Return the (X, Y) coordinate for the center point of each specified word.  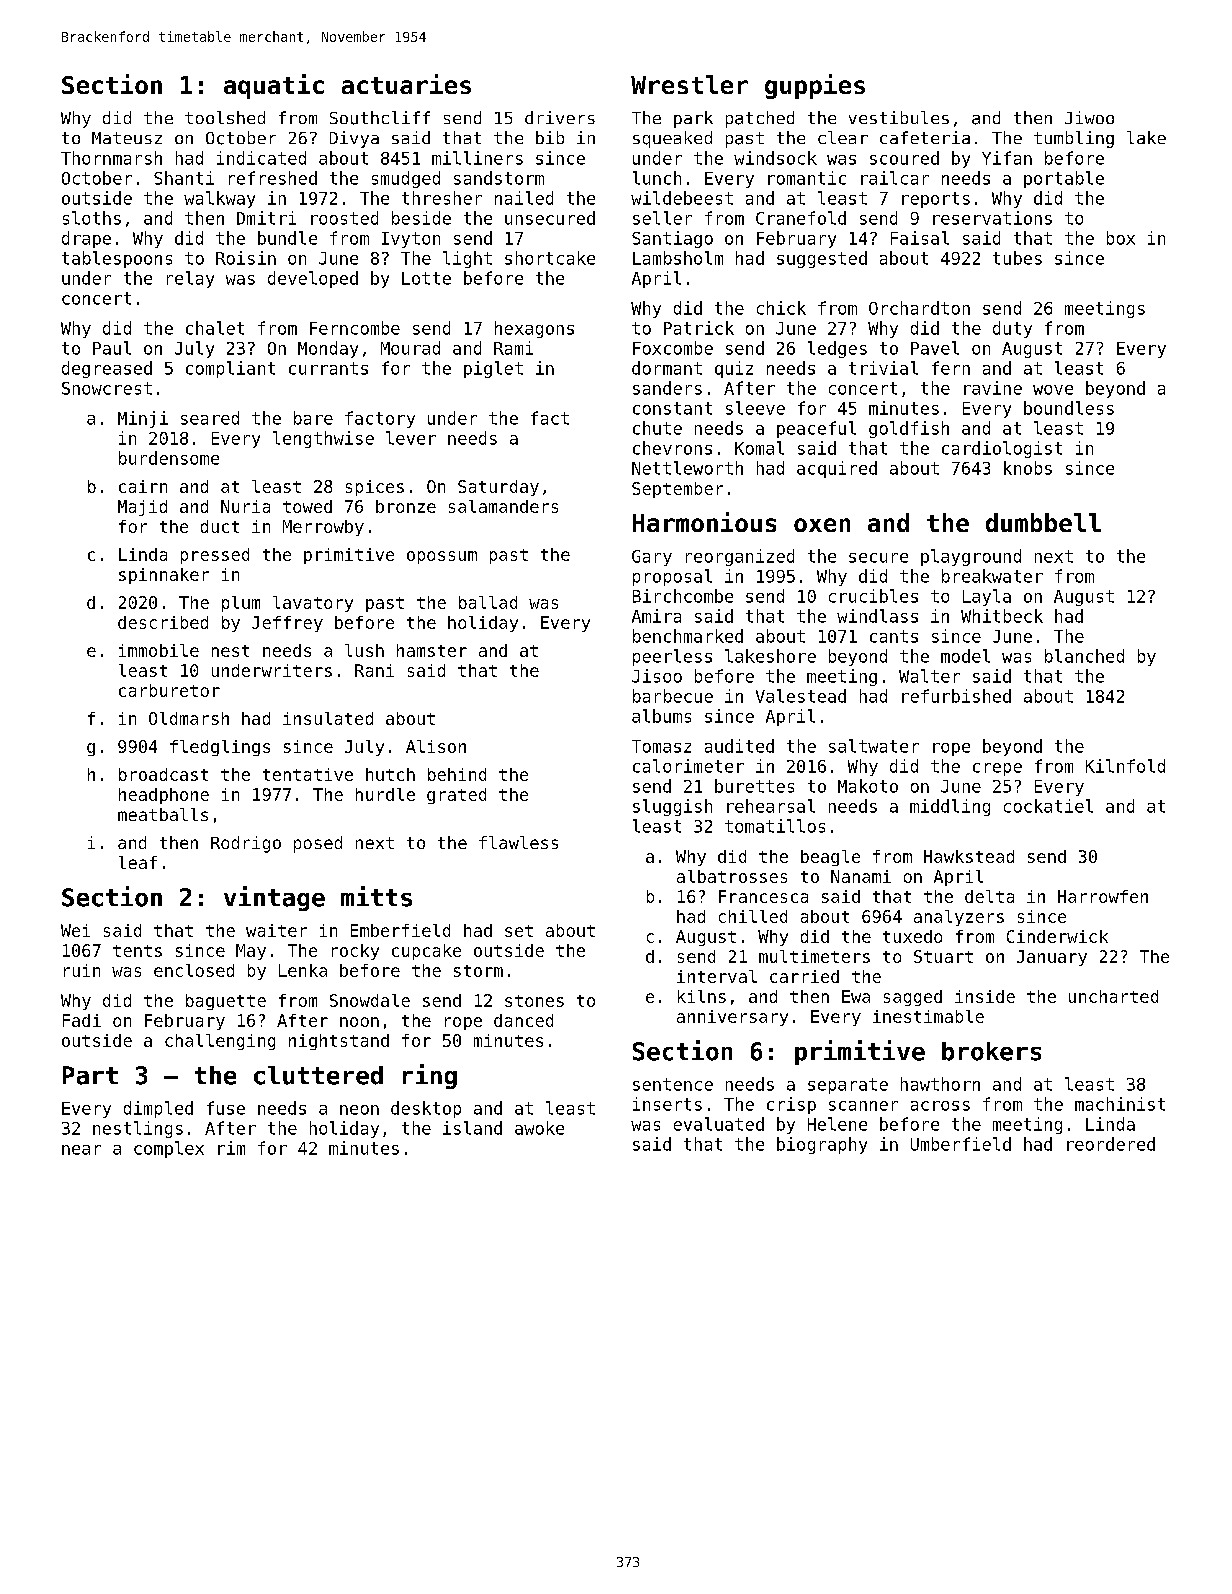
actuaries (406, 84)
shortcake (550, 258)
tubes (1017, 258)
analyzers (959, 918)
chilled (753, 916)
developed (313, 279)
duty (1012, 329)
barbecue (673, 696)
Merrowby (323, 528)
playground (971, 557)
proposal (672, 577)
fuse (226, 1108)
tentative (308, 774)
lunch (657, 178)
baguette (226, 1002)
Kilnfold (1125, 766)
